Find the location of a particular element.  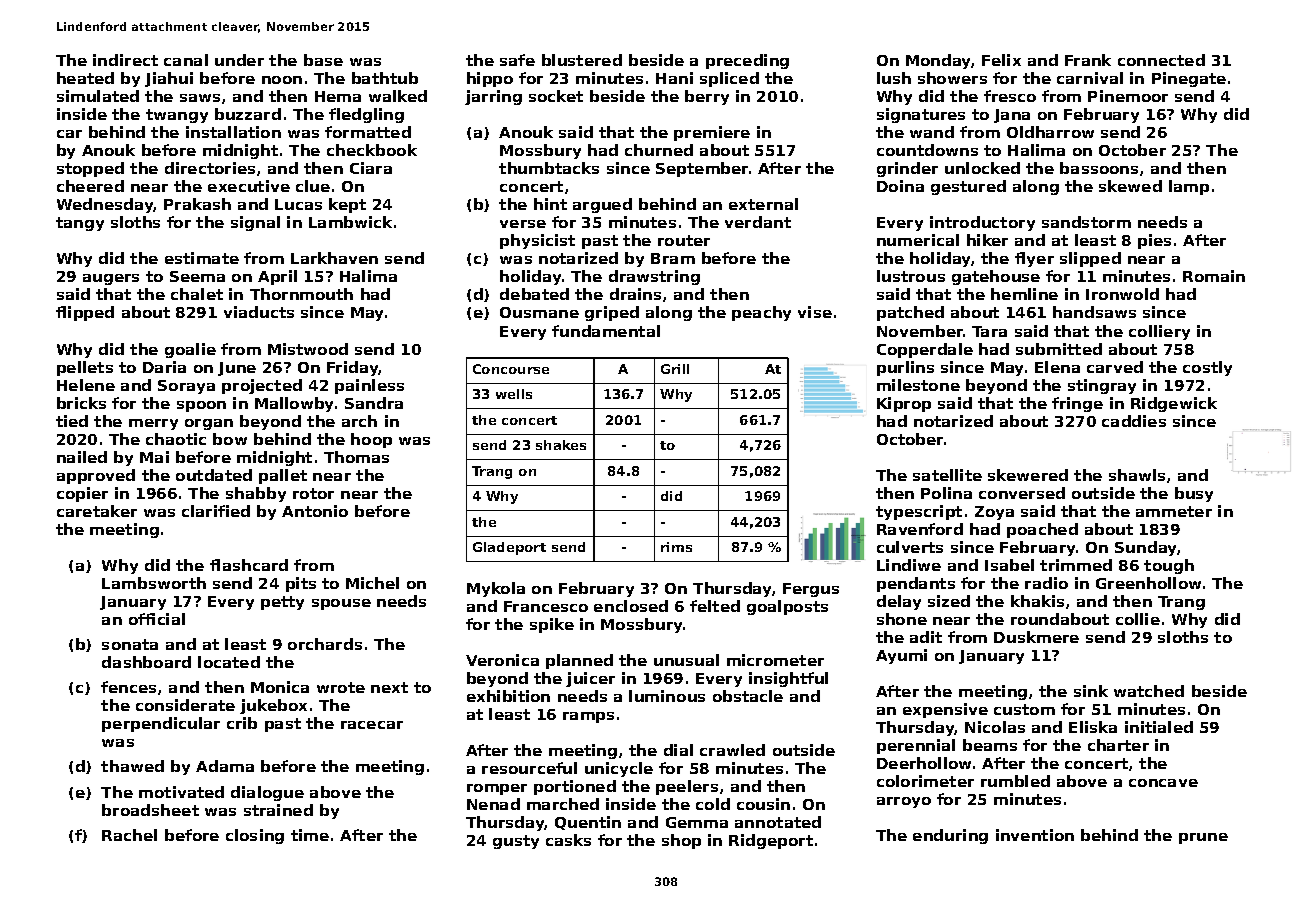

prune is located at coordinates (1203, 838).
